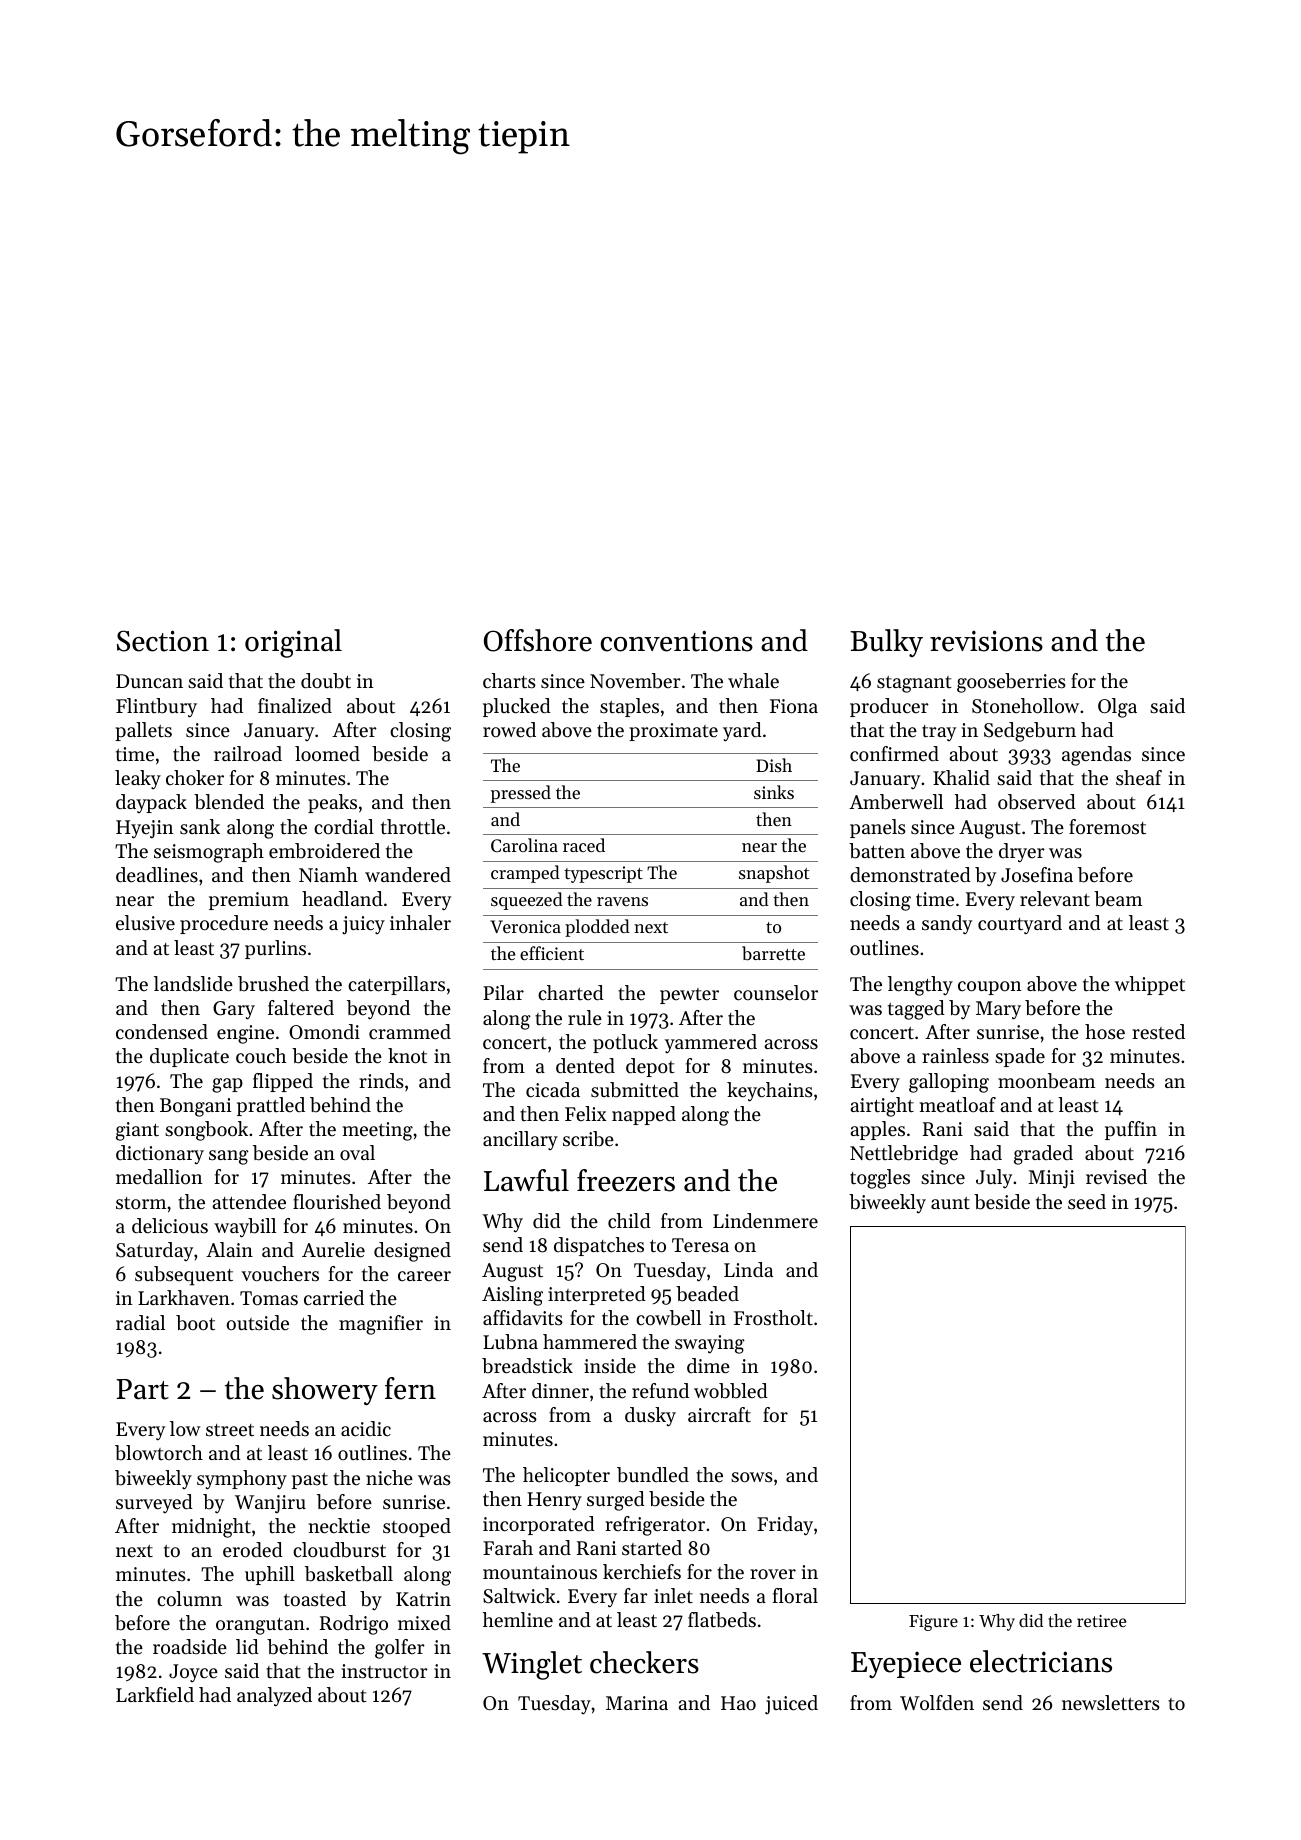 The image size is (1301, 1840). Describe the element at coordinates (1107, 827) in the screenshot. I see `foremost` at that location.
